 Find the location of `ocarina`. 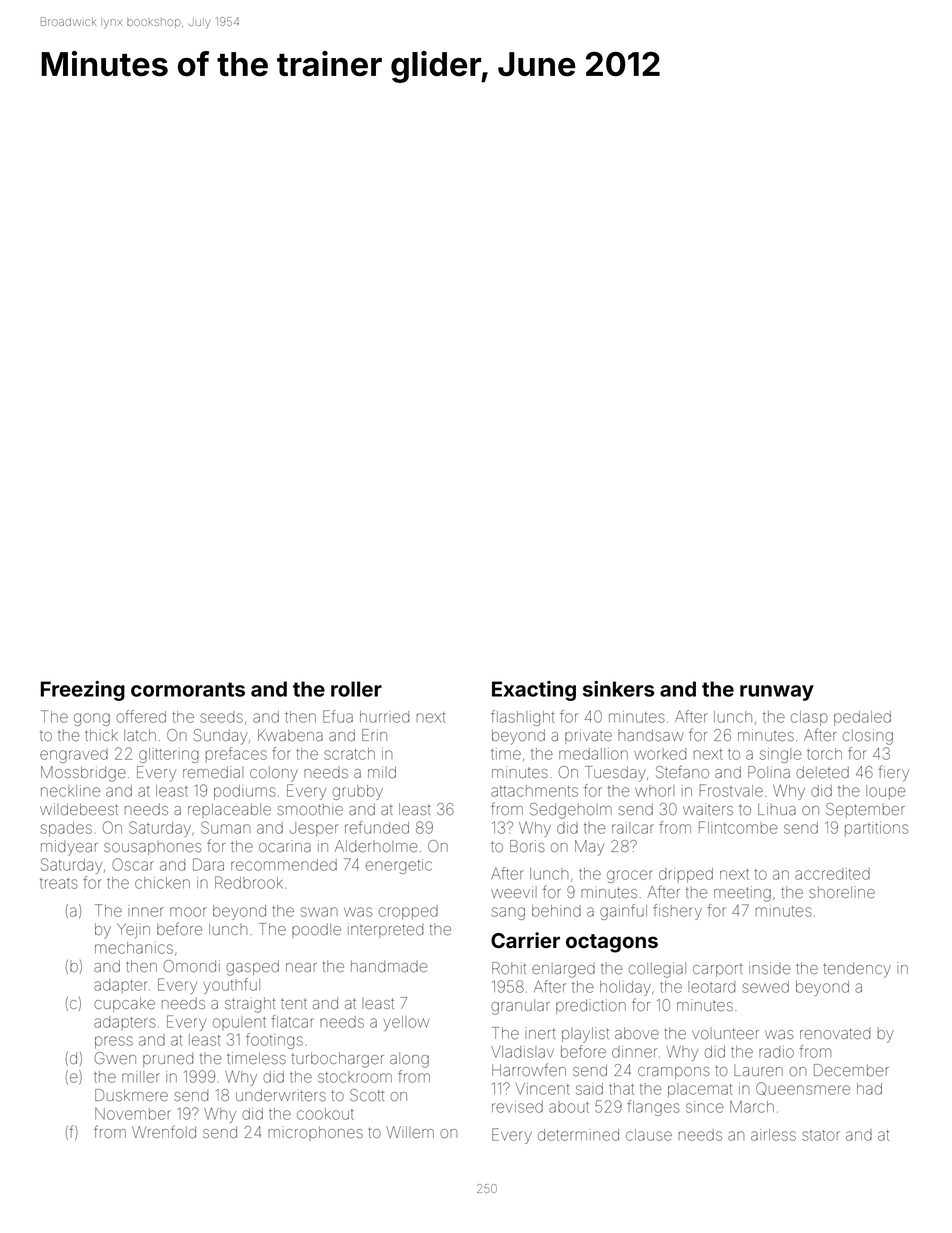

ocarina is located at coordinates (285, 846).
